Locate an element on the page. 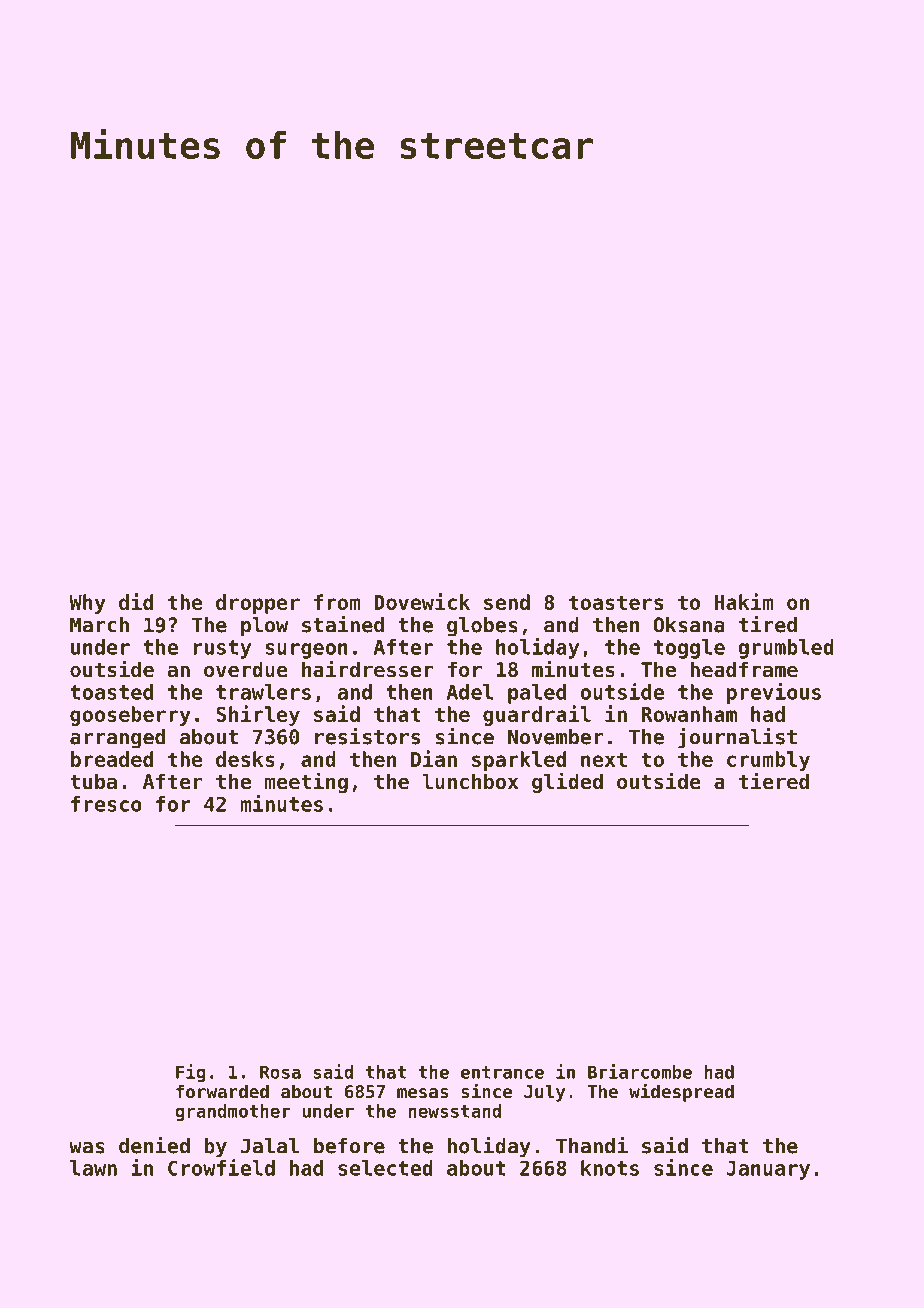 Image resolution: width=924 pixels, height=1308 pixels. entrance is located at coordinates (502, 1072).
